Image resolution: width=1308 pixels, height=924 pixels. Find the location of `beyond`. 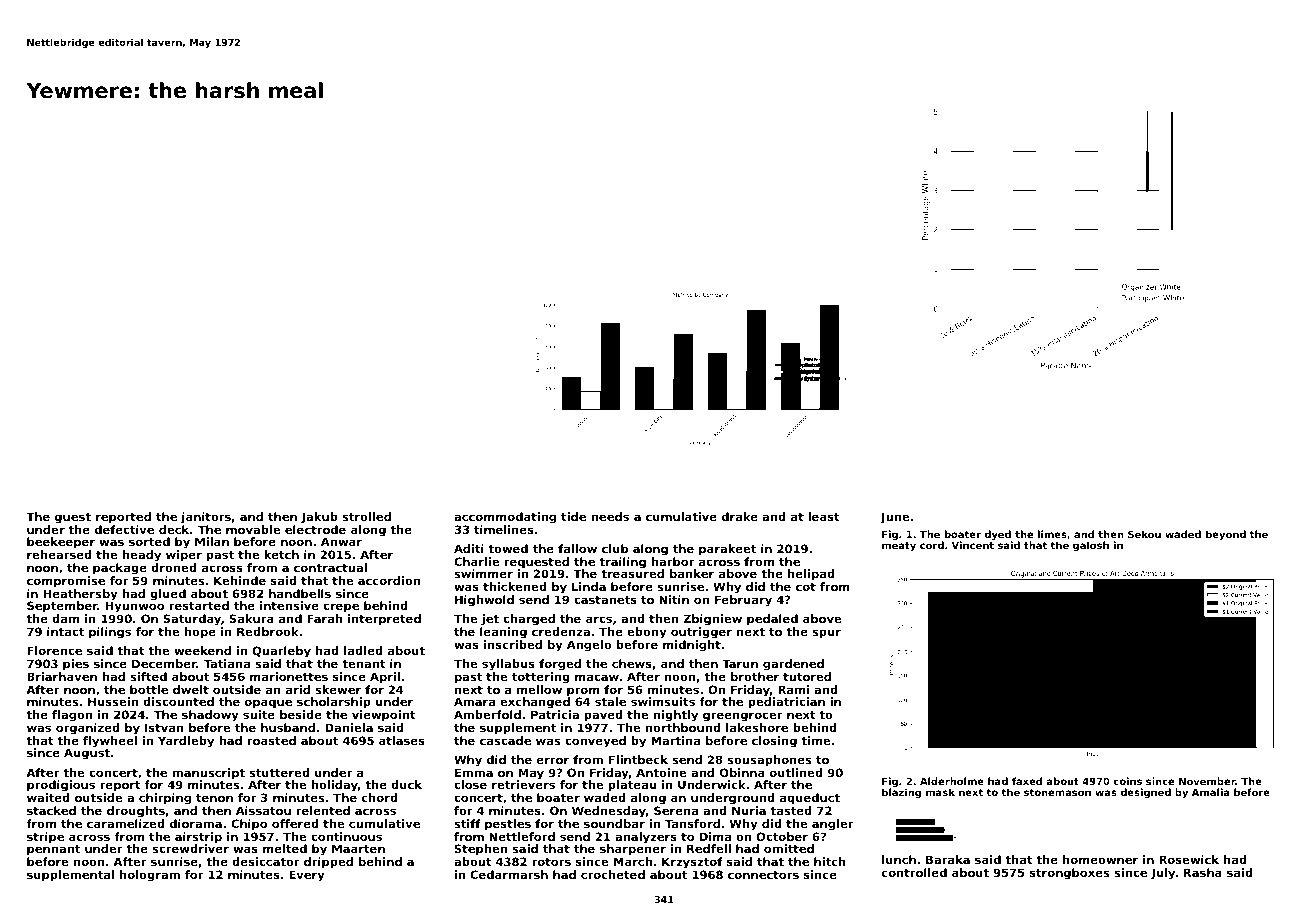

beyond is located at coordinates (1226, 535).
